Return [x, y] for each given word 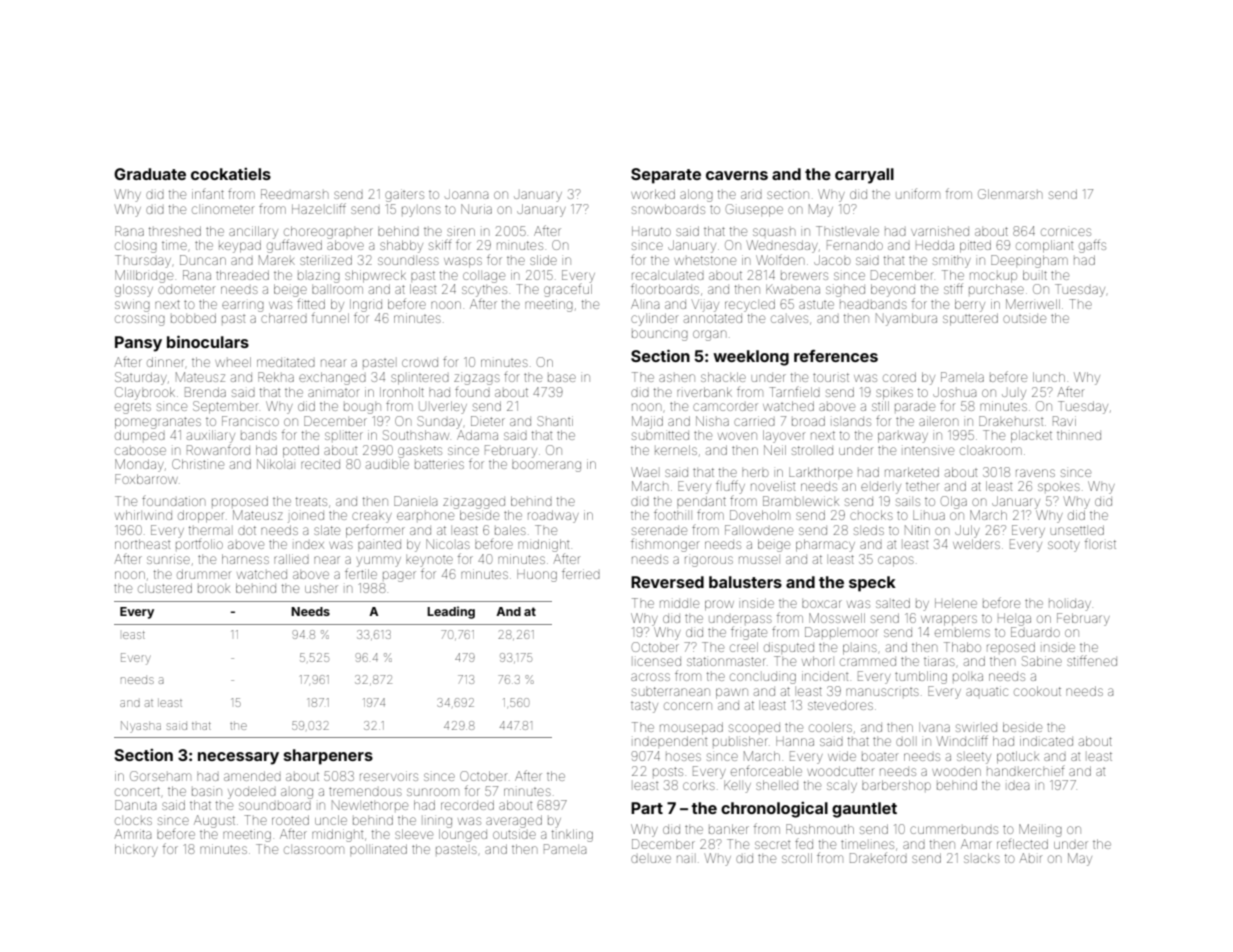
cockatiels [231, 174]
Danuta [135, 805]
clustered [165, 588]
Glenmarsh [1010, 194]
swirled [976, 728]
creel [744, 647]
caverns [737, 175]
